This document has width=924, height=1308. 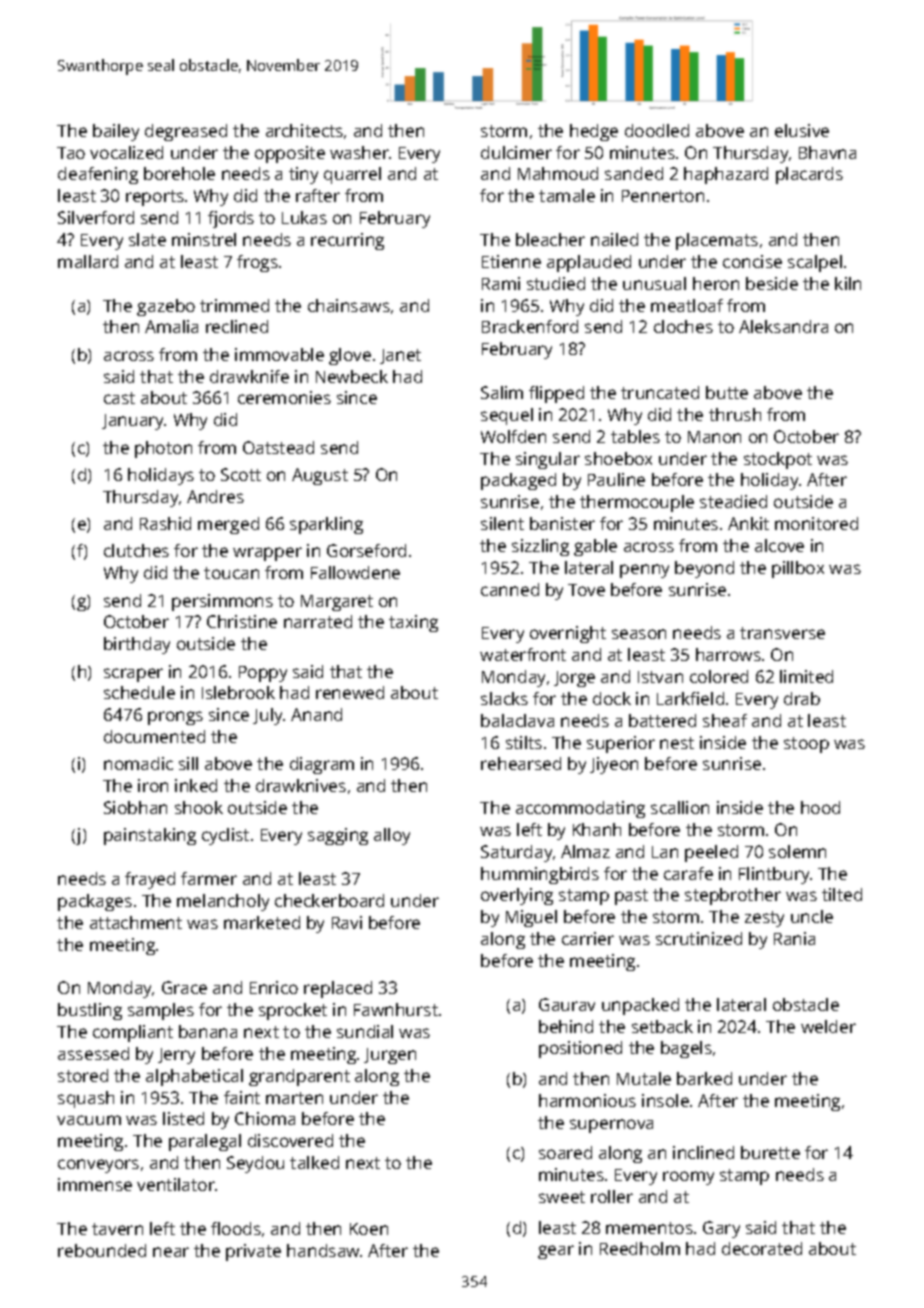 I want to click on Reedholm, so click(x=640, y=1248).
